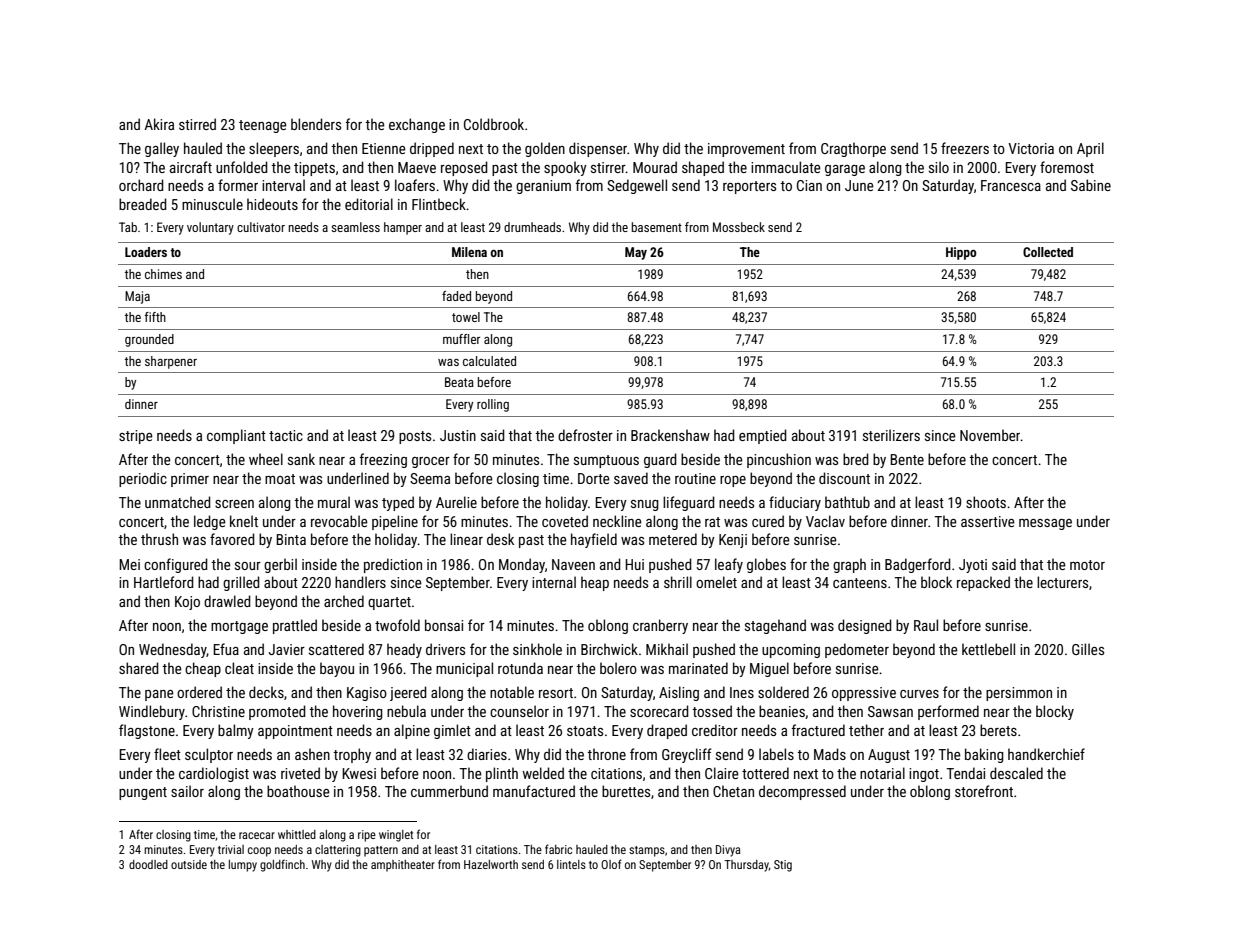 This page has height=952, width=1233. I want to click on Hazelworth, so click(491, 864).
